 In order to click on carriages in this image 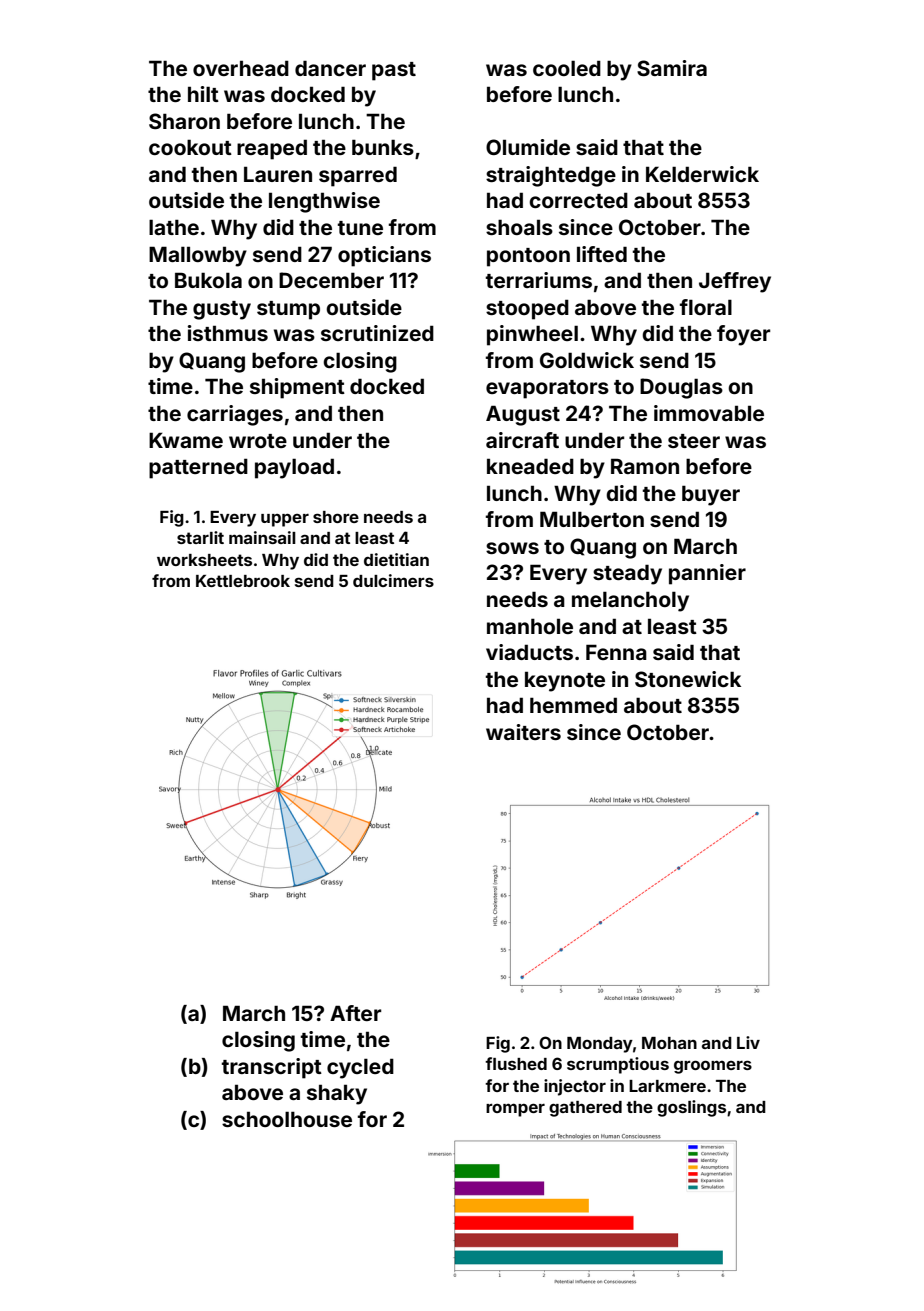, I will do `click(235, 415)`.
